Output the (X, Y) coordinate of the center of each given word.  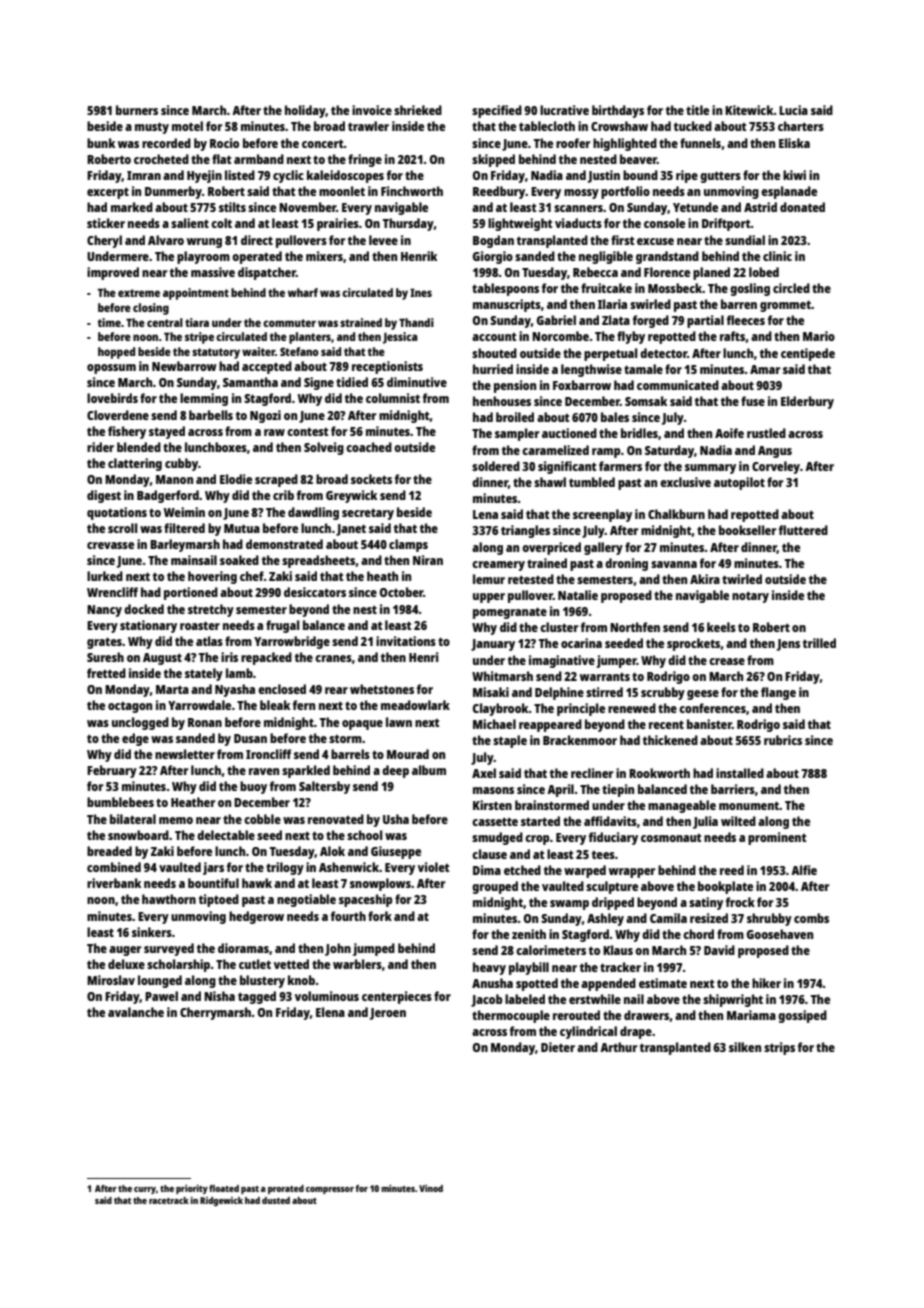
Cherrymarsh (215, 1013)
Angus (775, 452)
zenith (529, 934)
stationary (148, 626)
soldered (496, 466)
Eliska (794, 143)
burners (137, 110)
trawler (368, 126)
